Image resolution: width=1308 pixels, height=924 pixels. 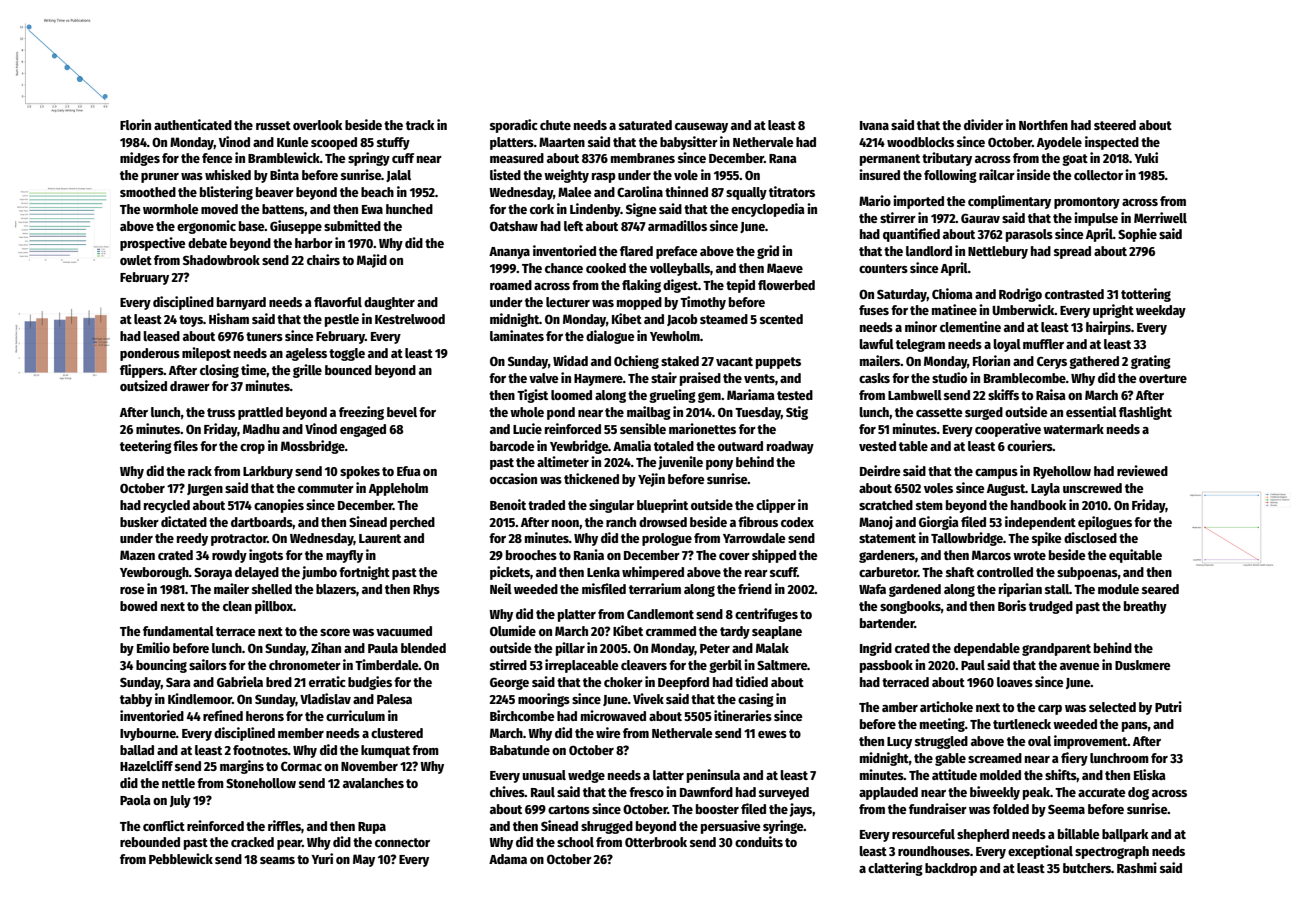 I want to click on pestle, so click(x=342, y=320).
